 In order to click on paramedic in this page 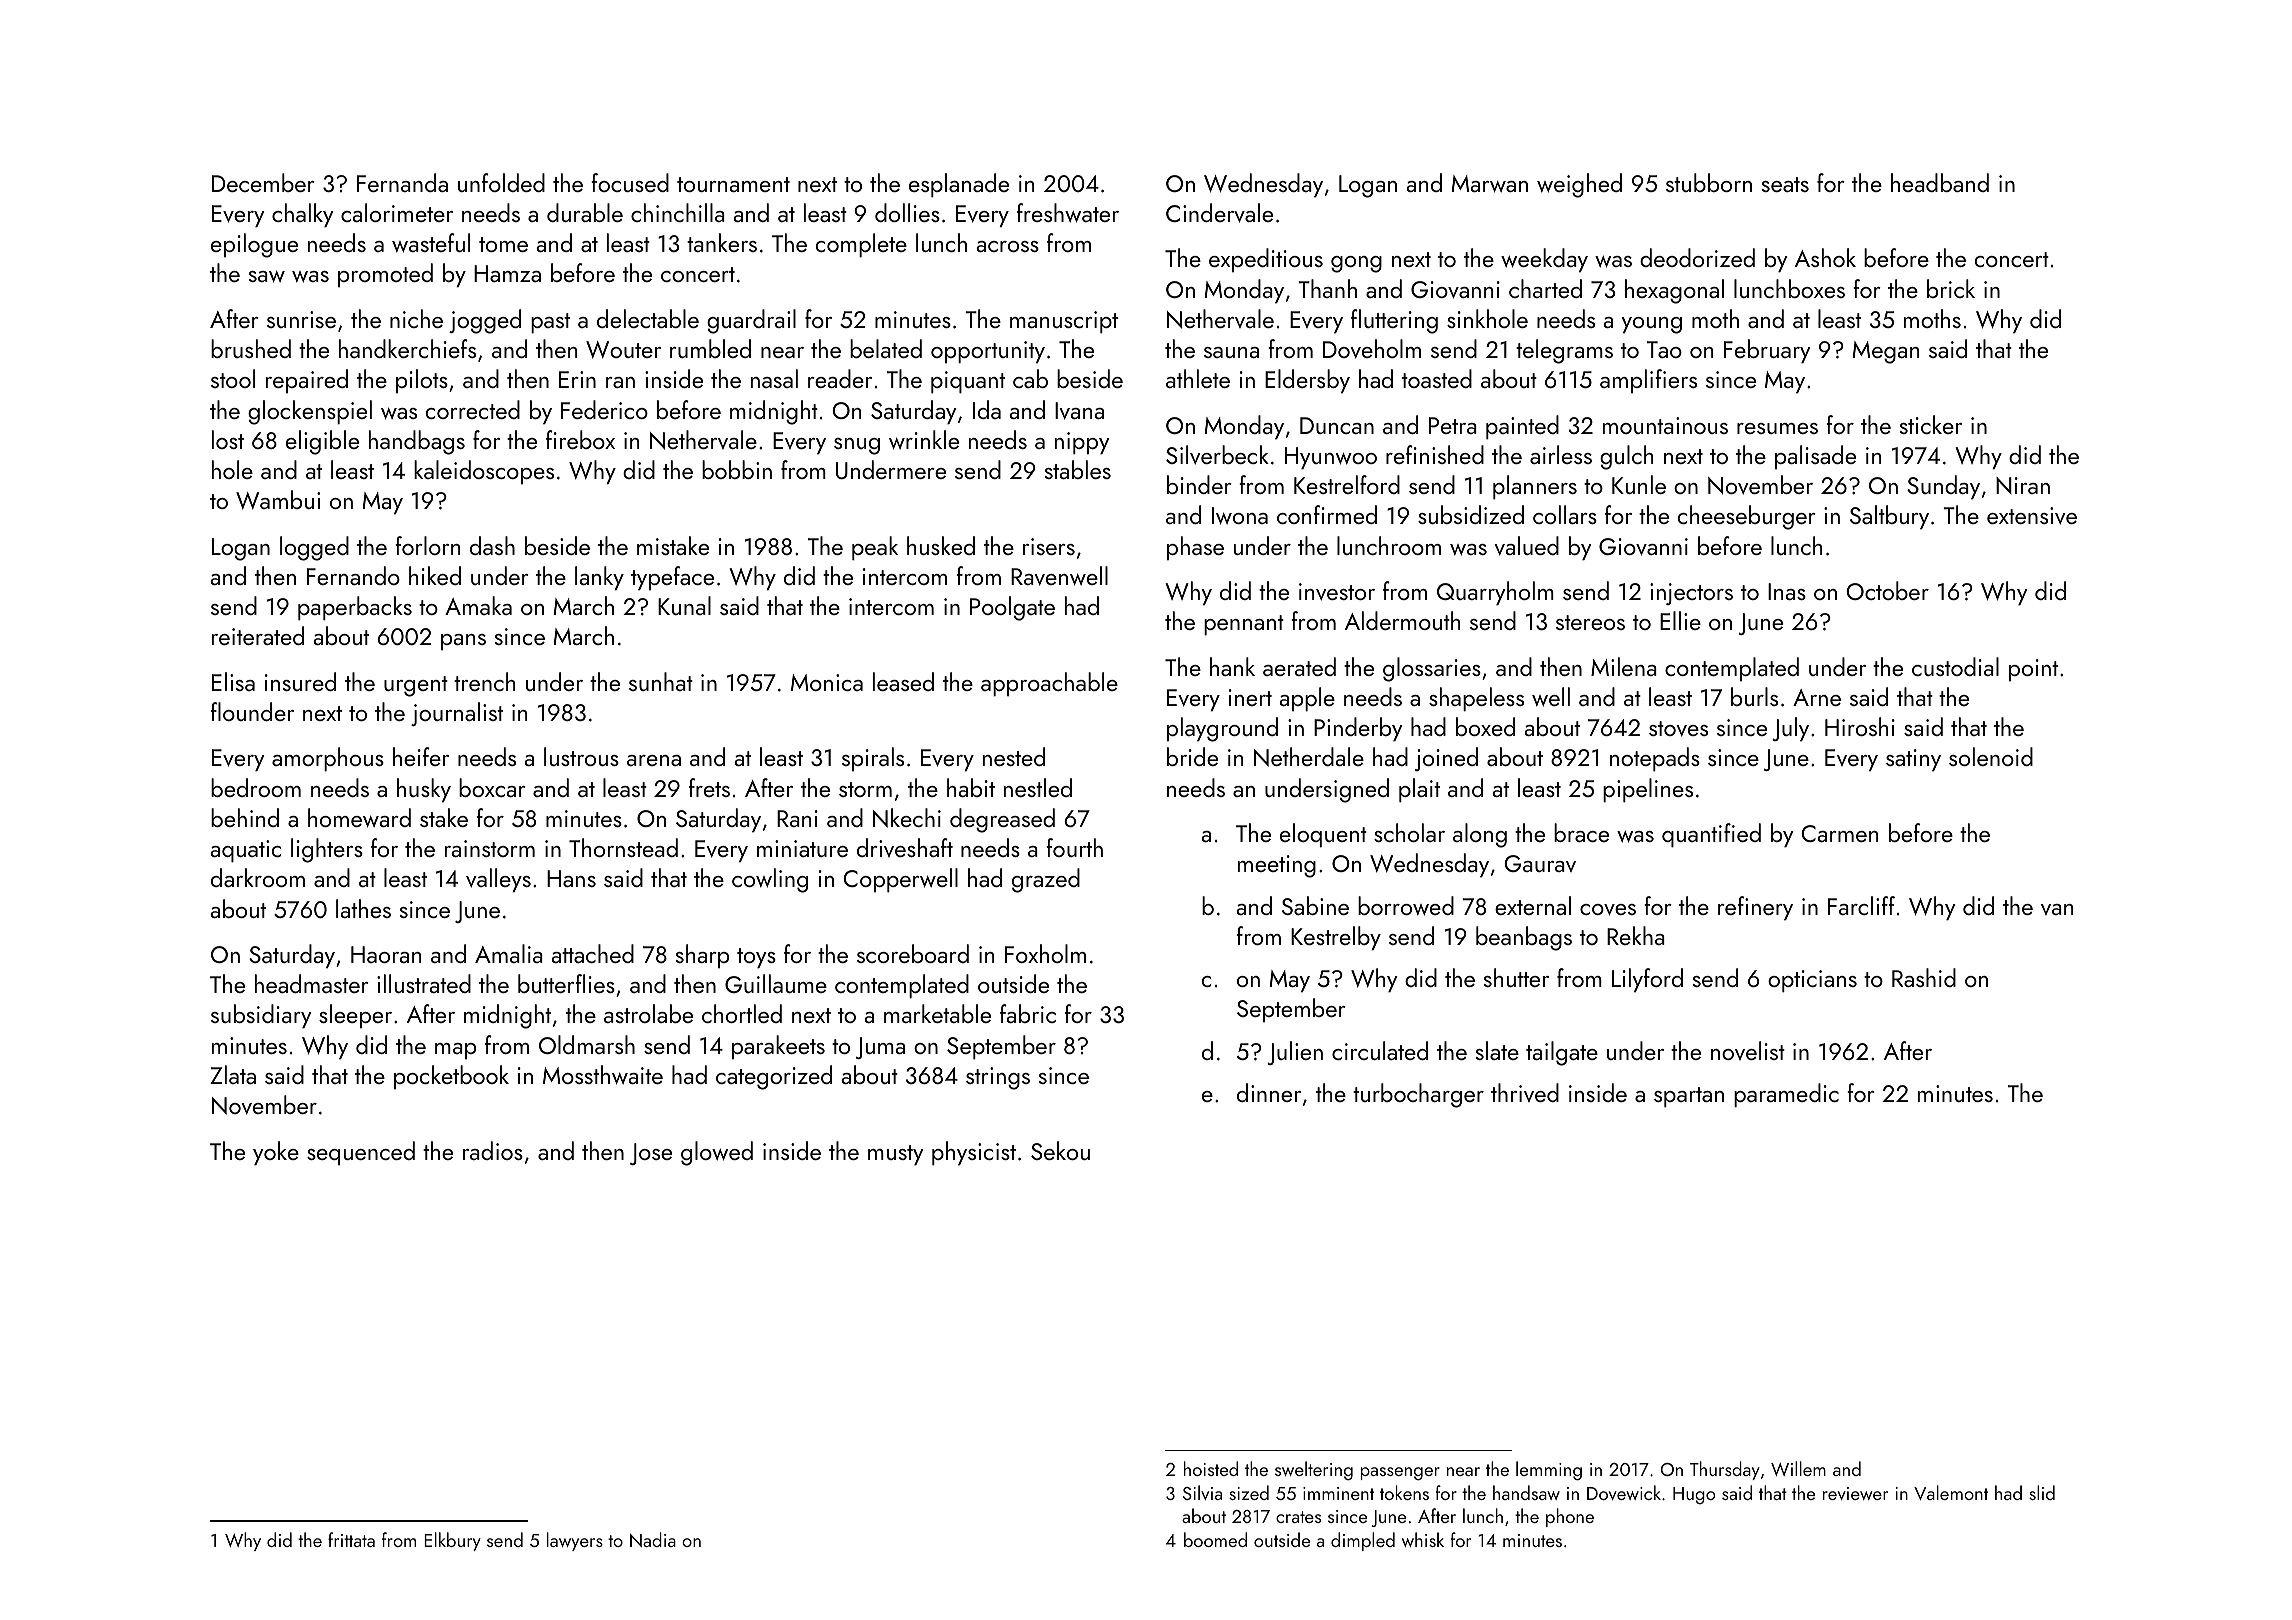, I will do `click(1786, 1095)`.
